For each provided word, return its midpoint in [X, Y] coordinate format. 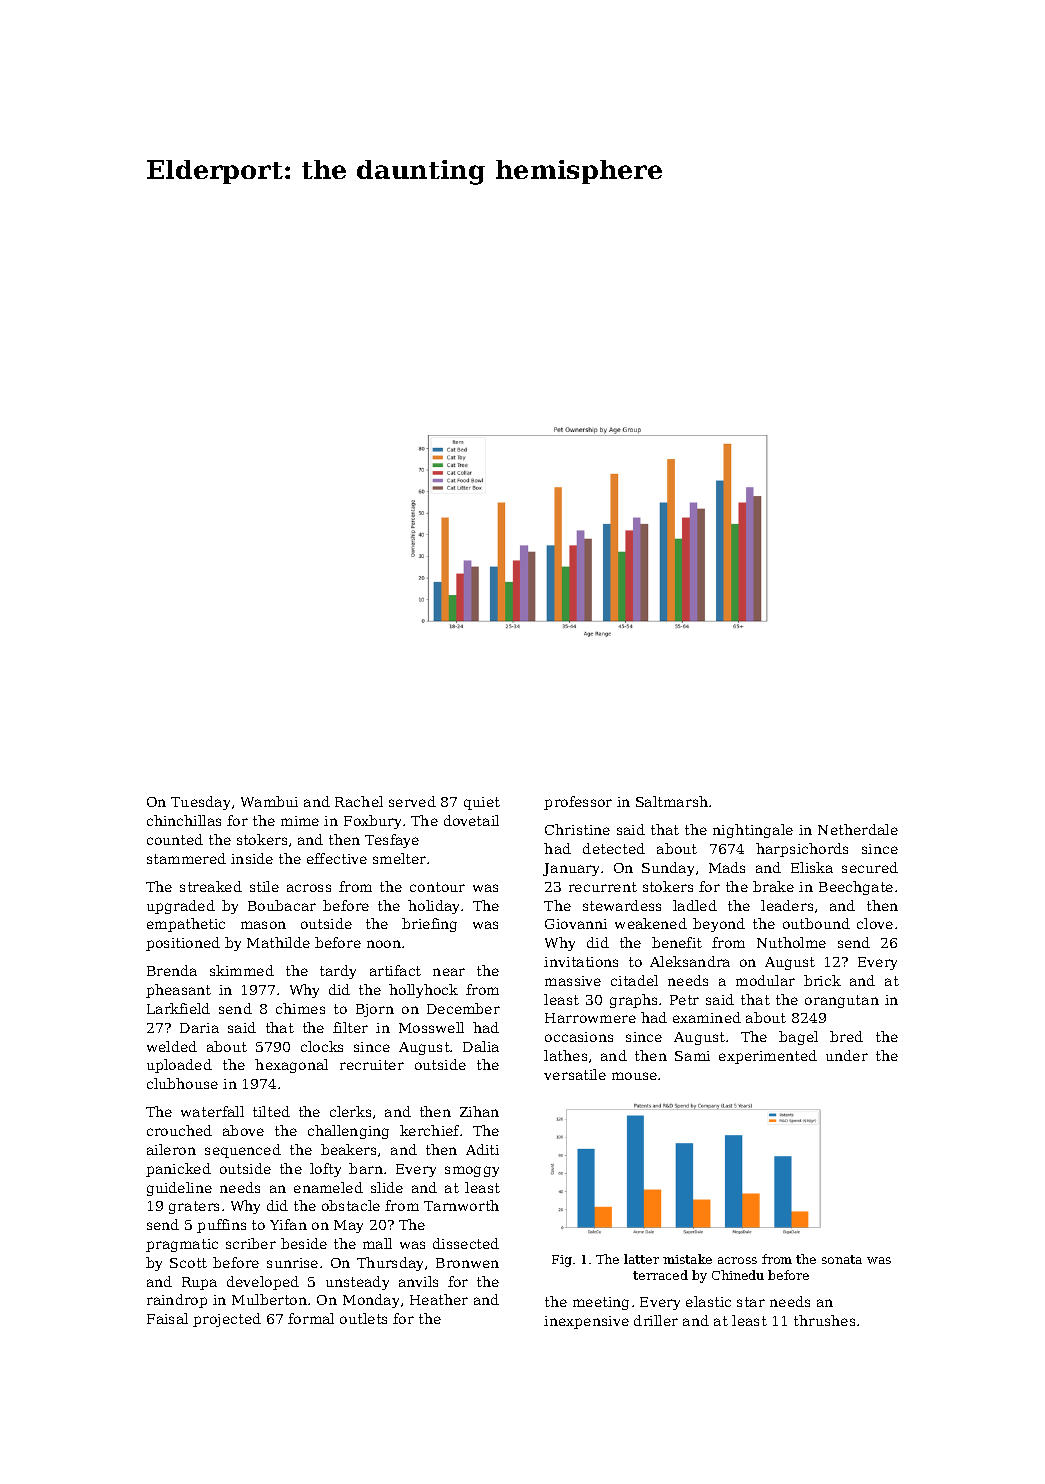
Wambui [269, 801]
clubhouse [182, 1083]
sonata [842, 1259]
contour [437, 887]
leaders [787, 905]
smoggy [472, 1171]
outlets [363, 1318]
